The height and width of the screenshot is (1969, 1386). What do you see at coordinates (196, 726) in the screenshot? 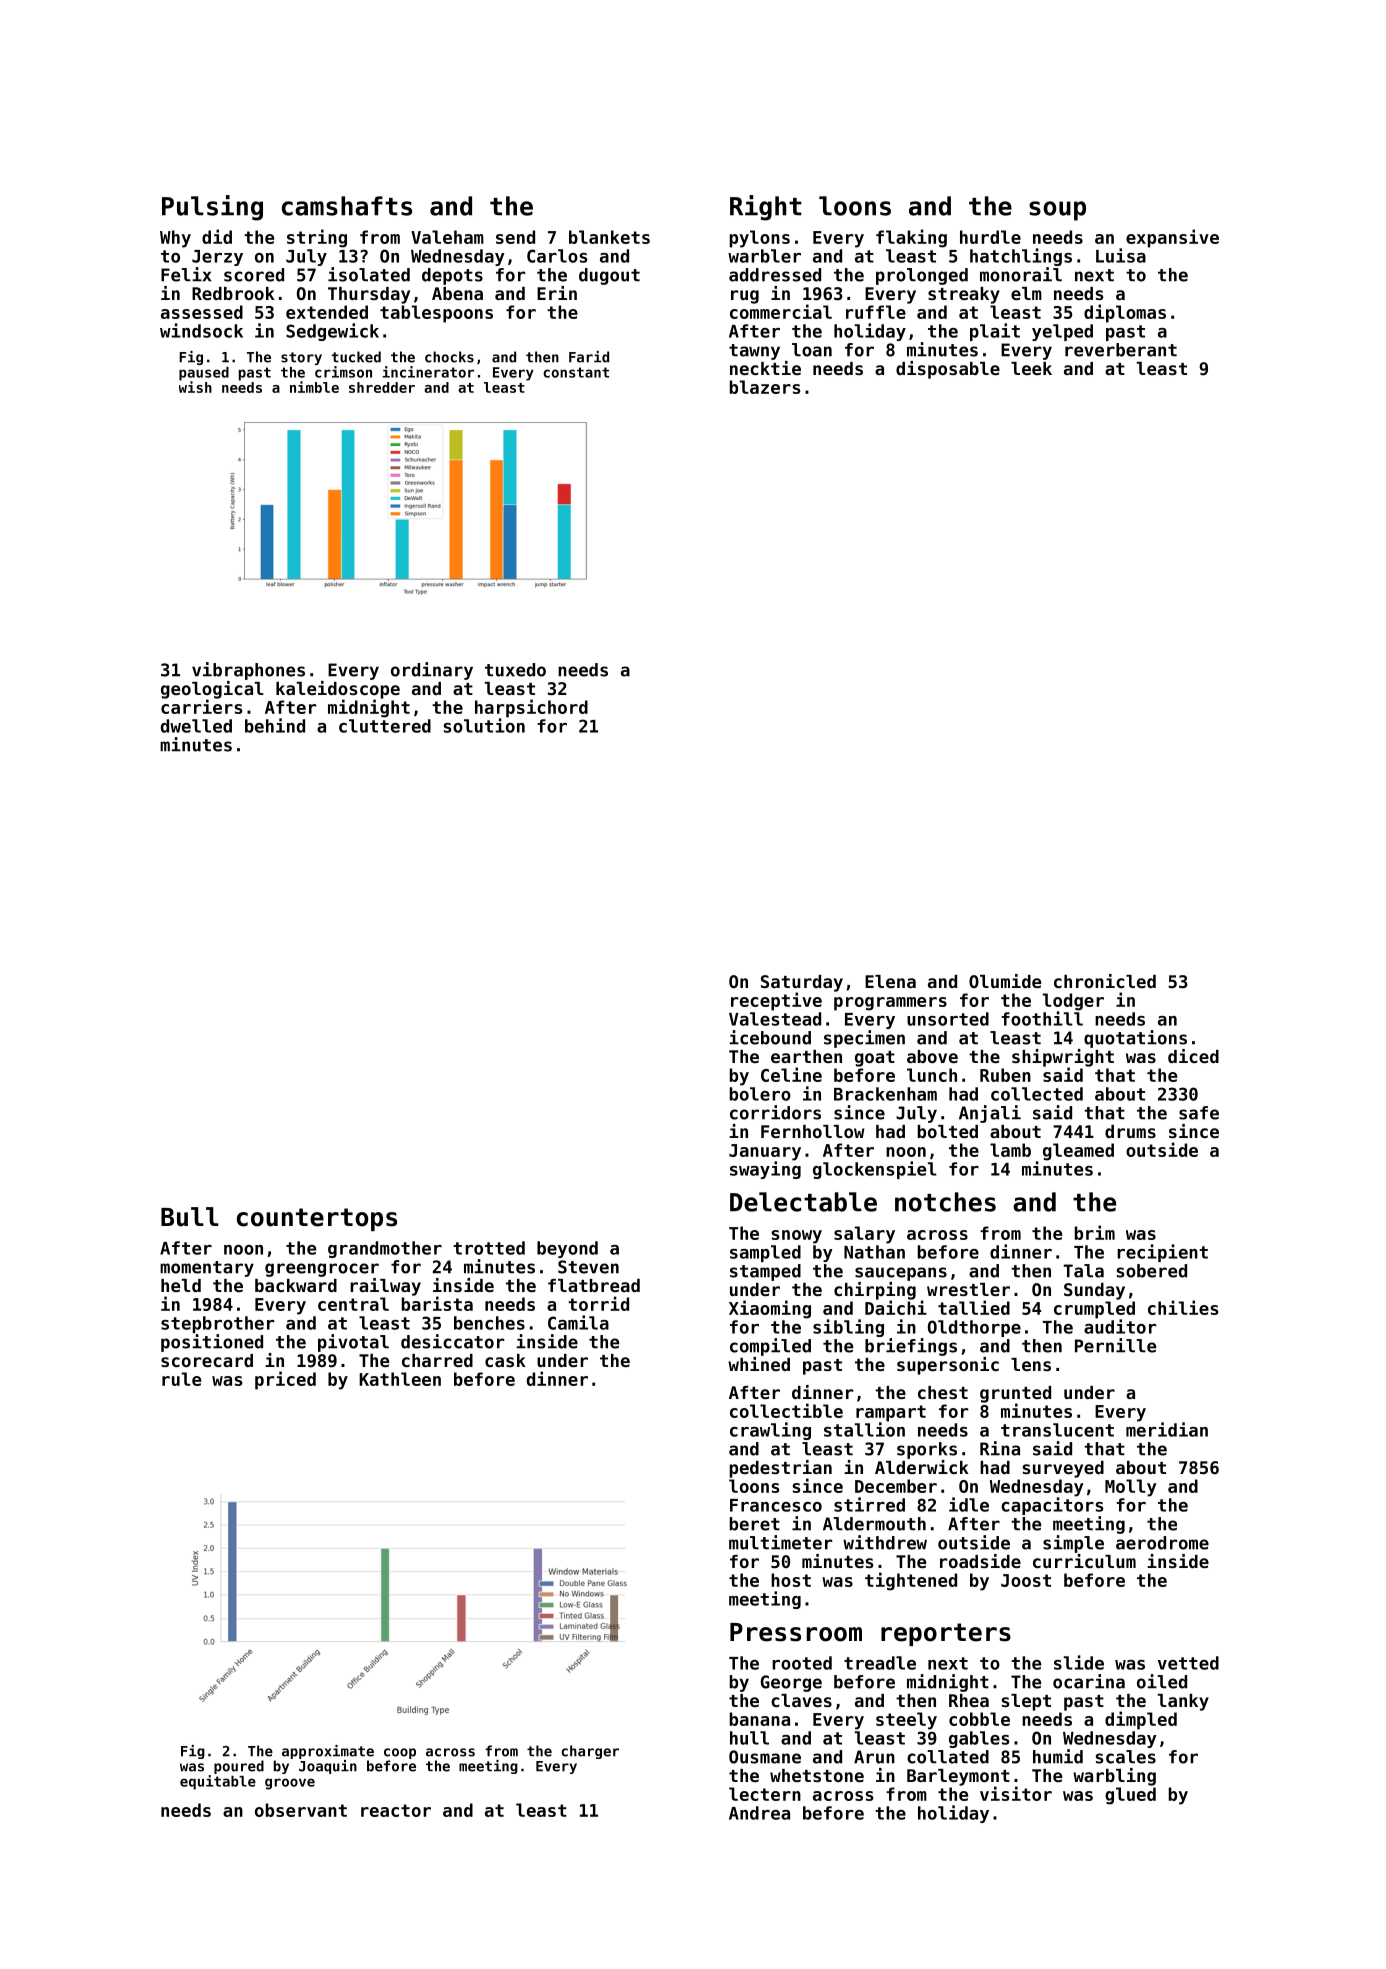
I see `dwelled` at bounding box center [196, 726].
